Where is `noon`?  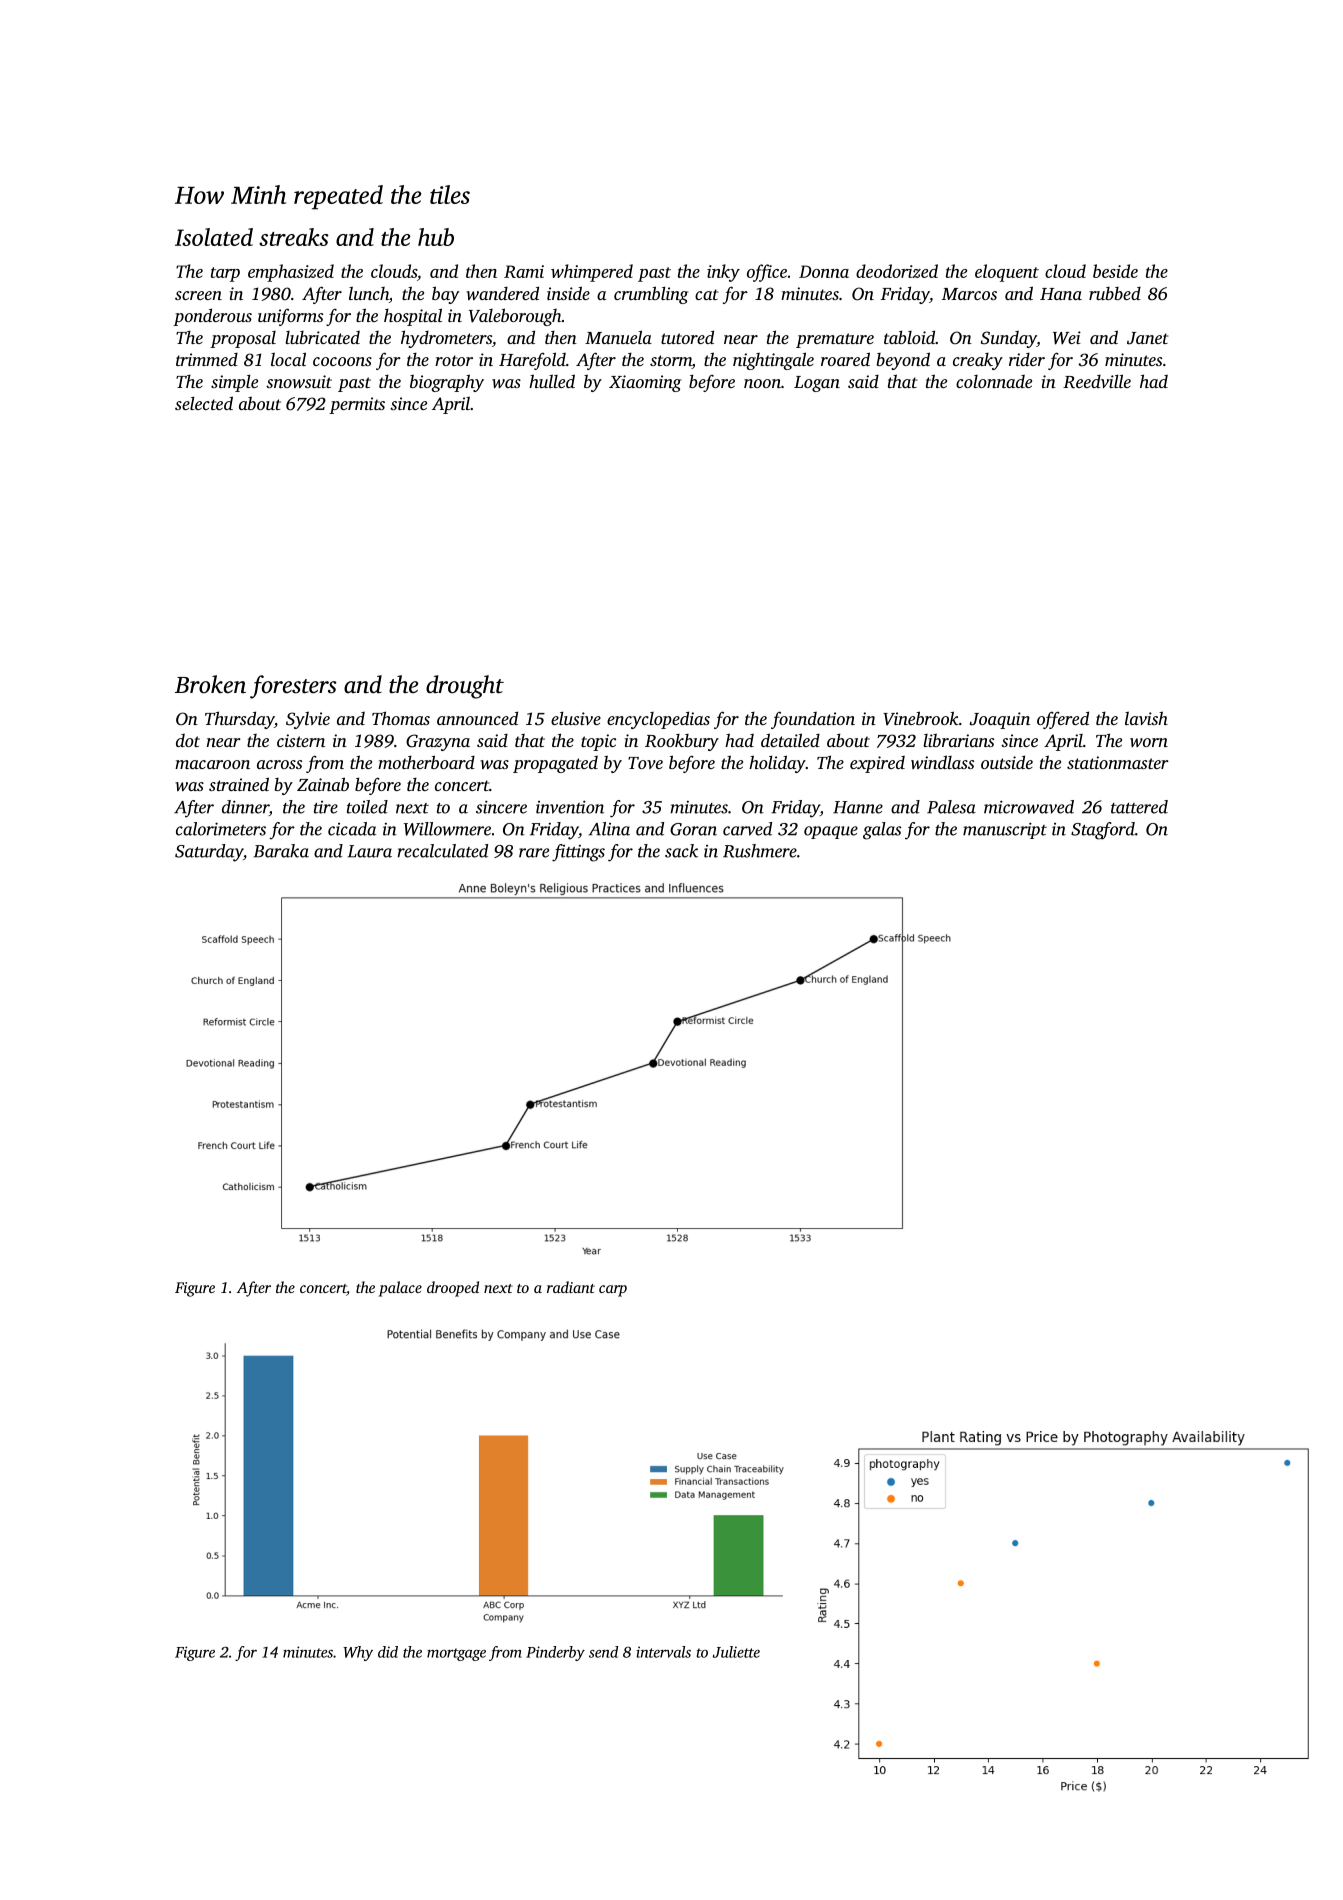 noon is located at coordinates (762, 383).
